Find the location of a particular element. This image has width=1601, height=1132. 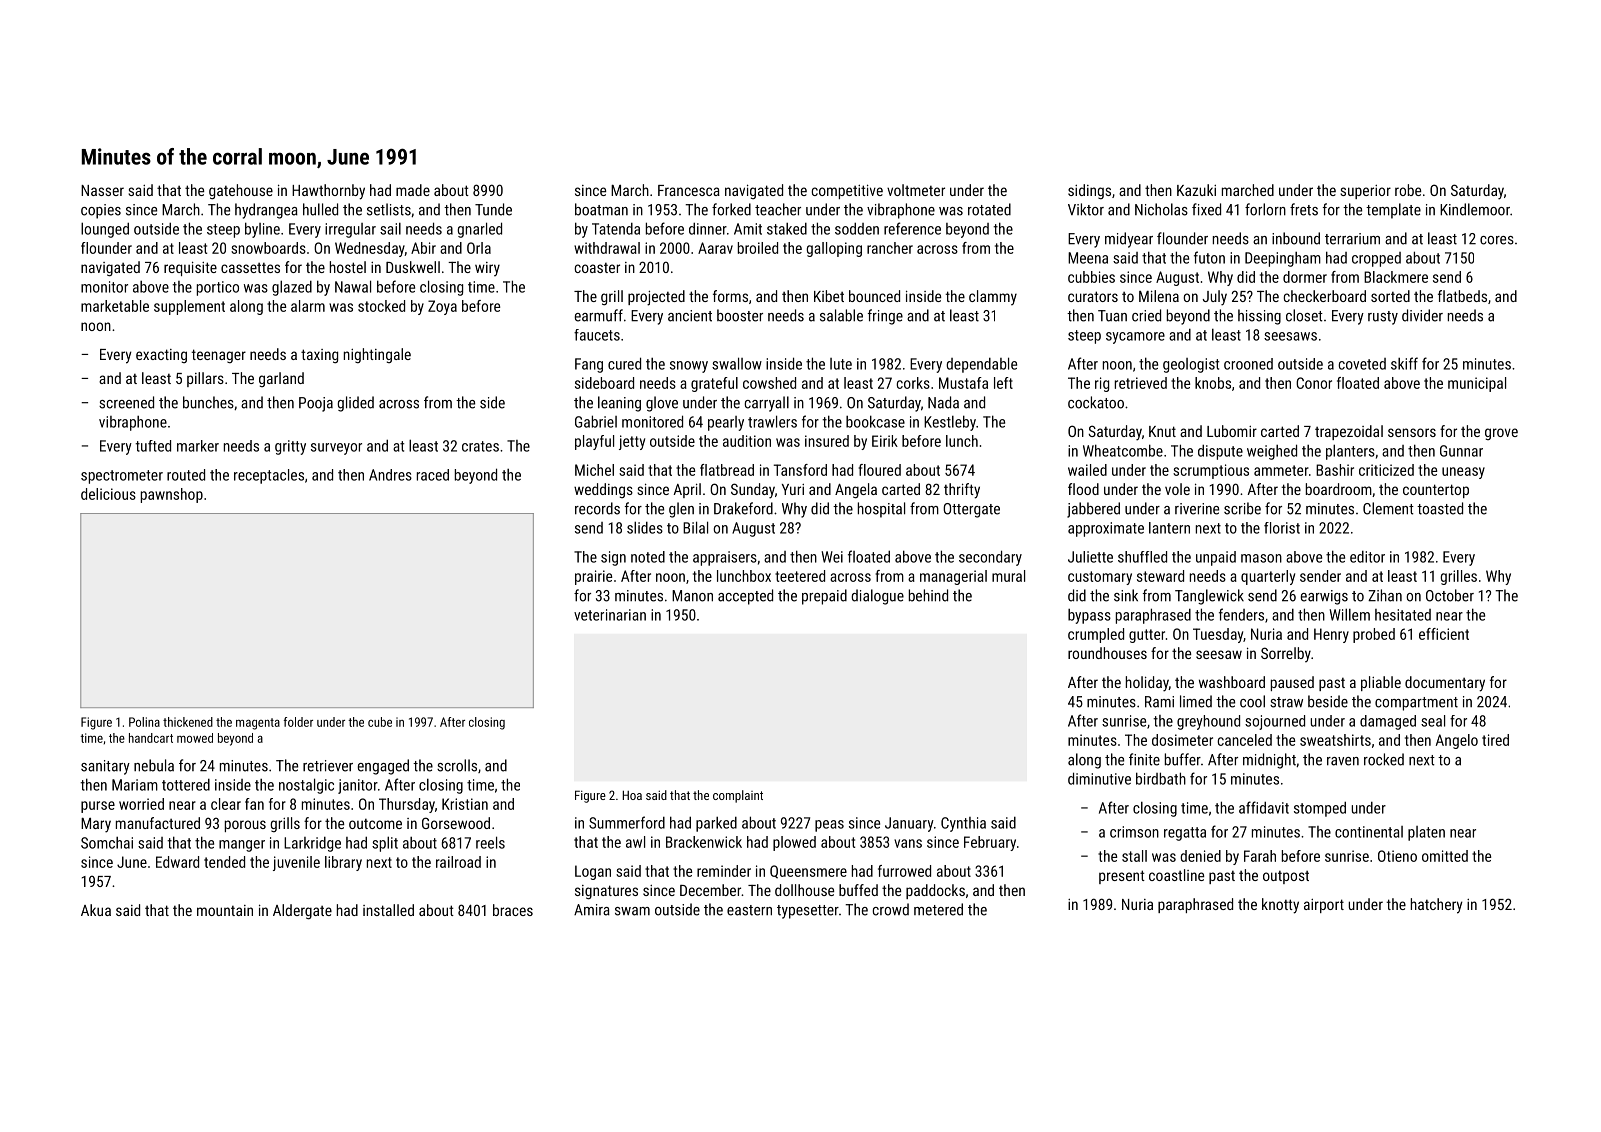

Mariam is located at coordinates (135, 785).
